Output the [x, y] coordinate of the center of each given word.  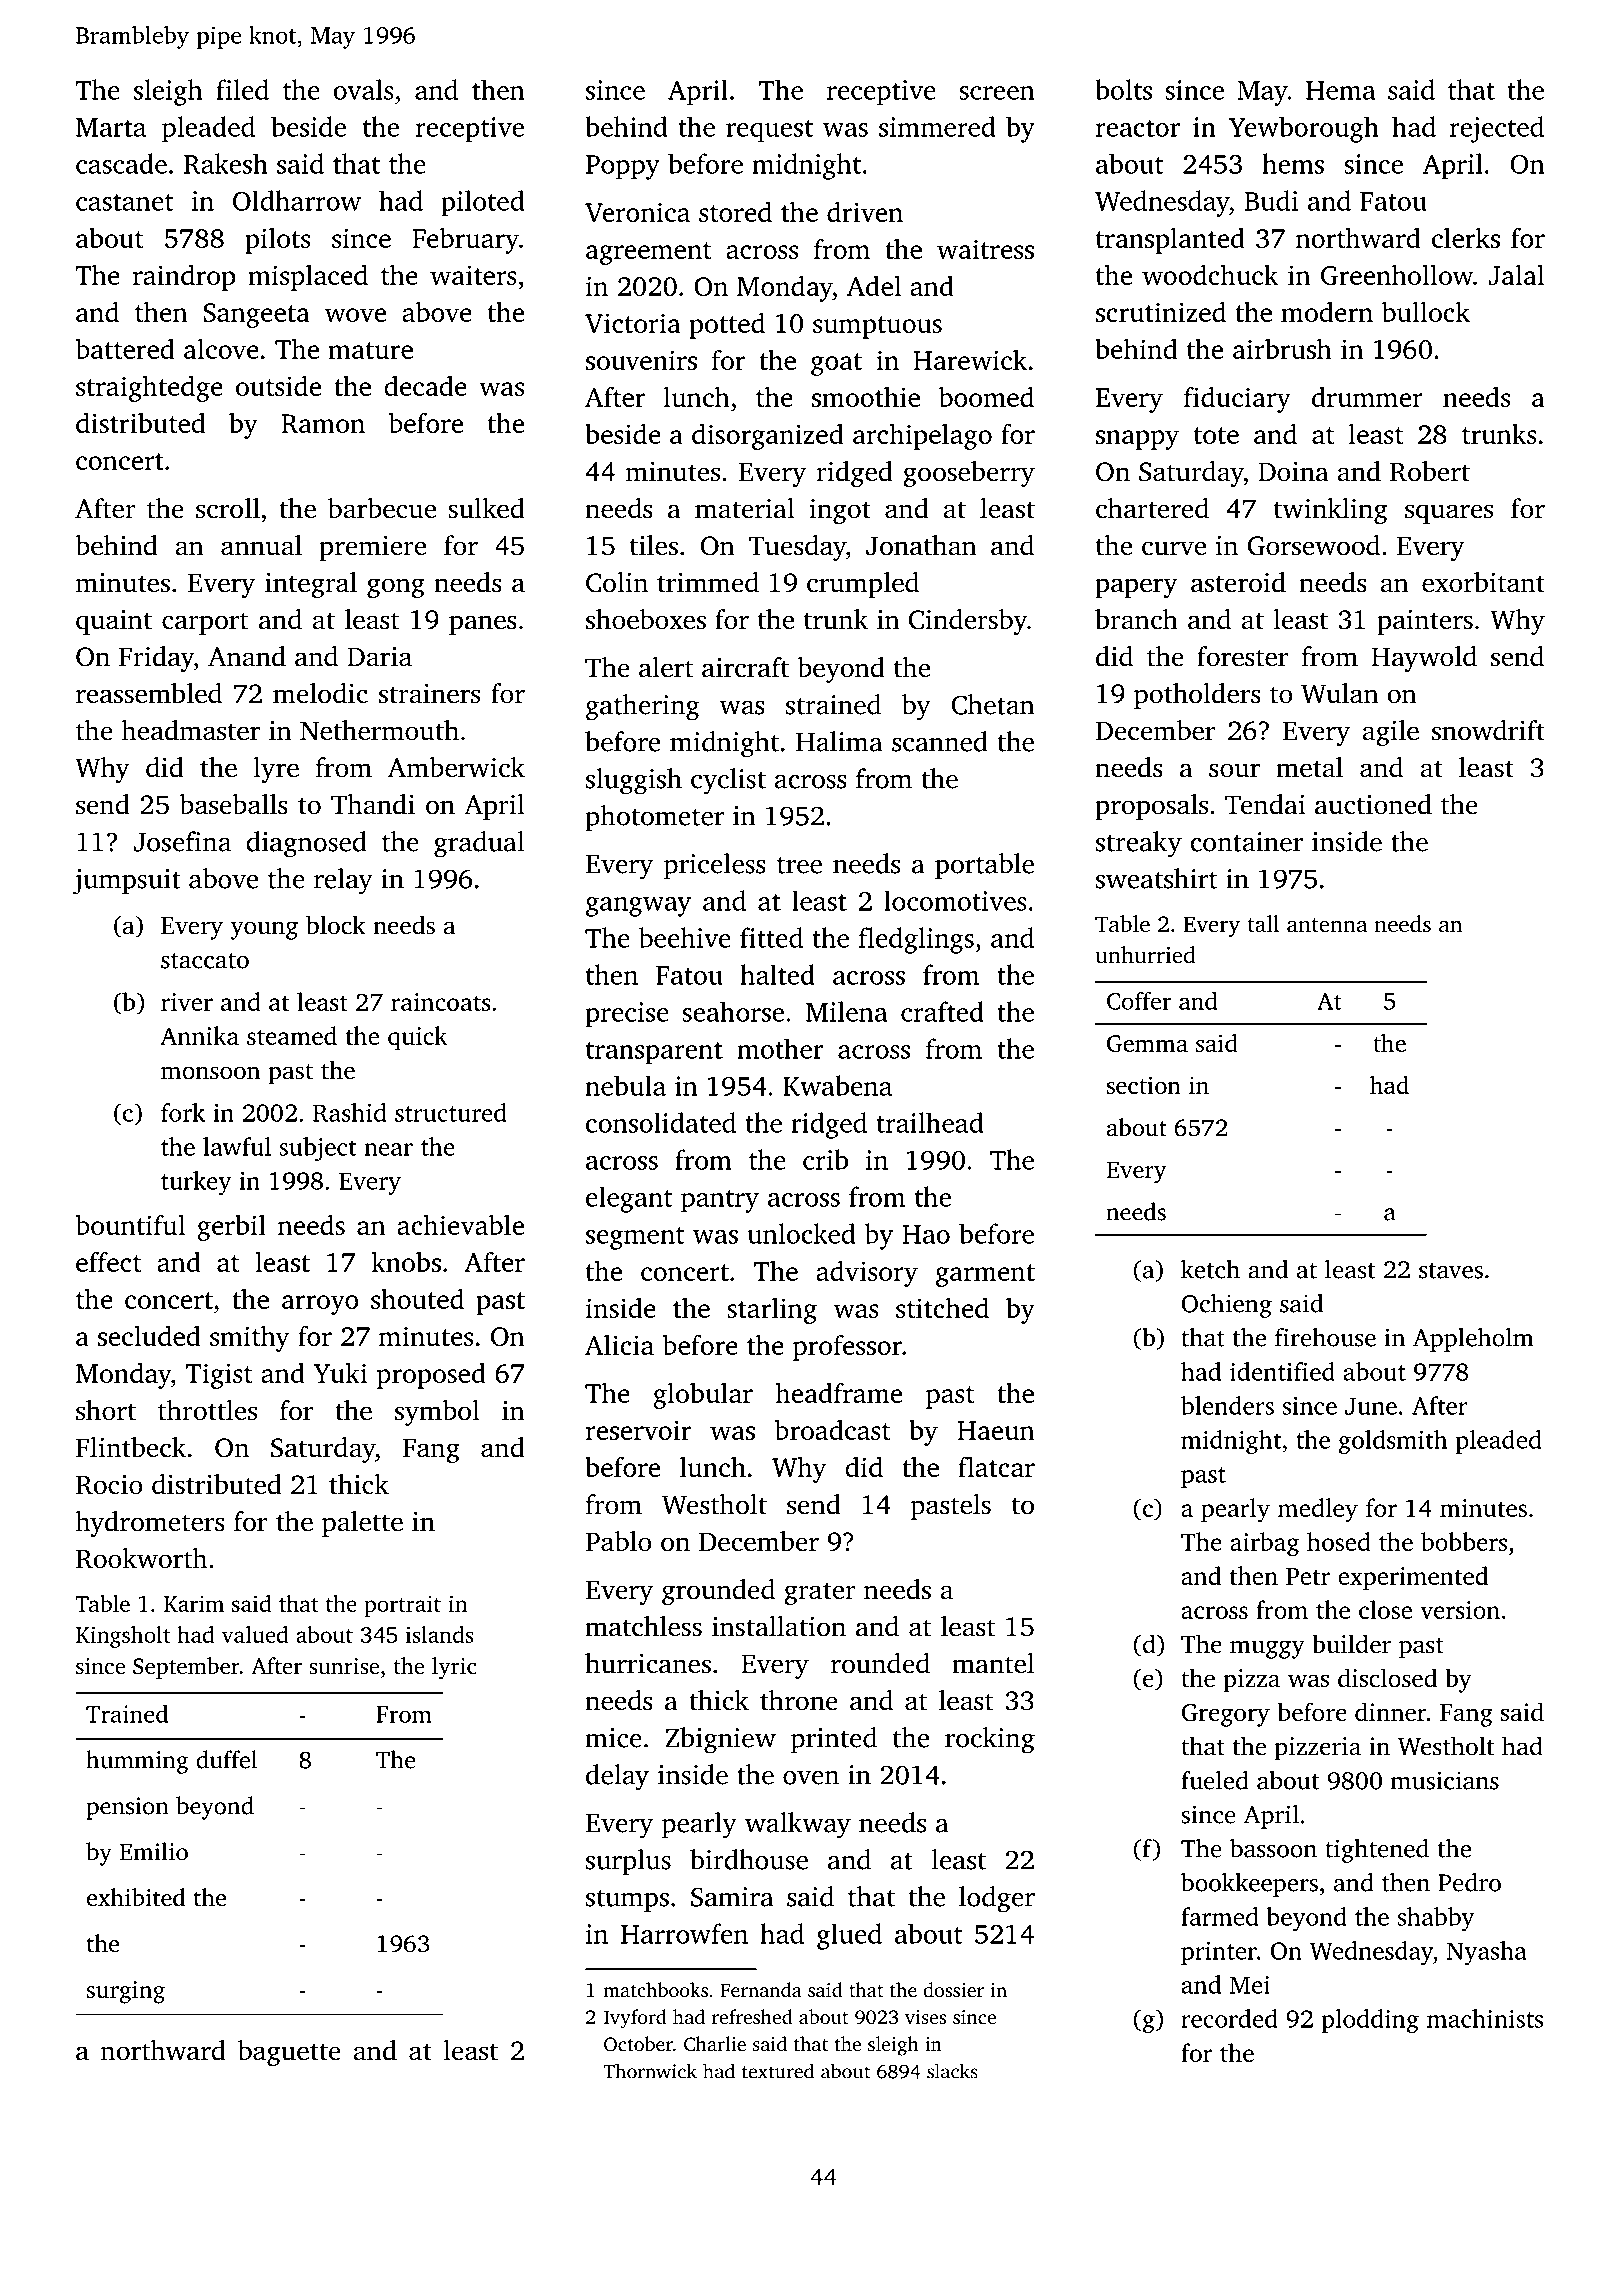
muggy [1267, 1649]
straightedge [149, 388]
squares [1449, 514]
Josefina [182, 841]
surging [126, 1992]
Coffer [1139, 1001]
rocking [990, 1740]
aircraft [745, 667]
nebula [625, 1085]
